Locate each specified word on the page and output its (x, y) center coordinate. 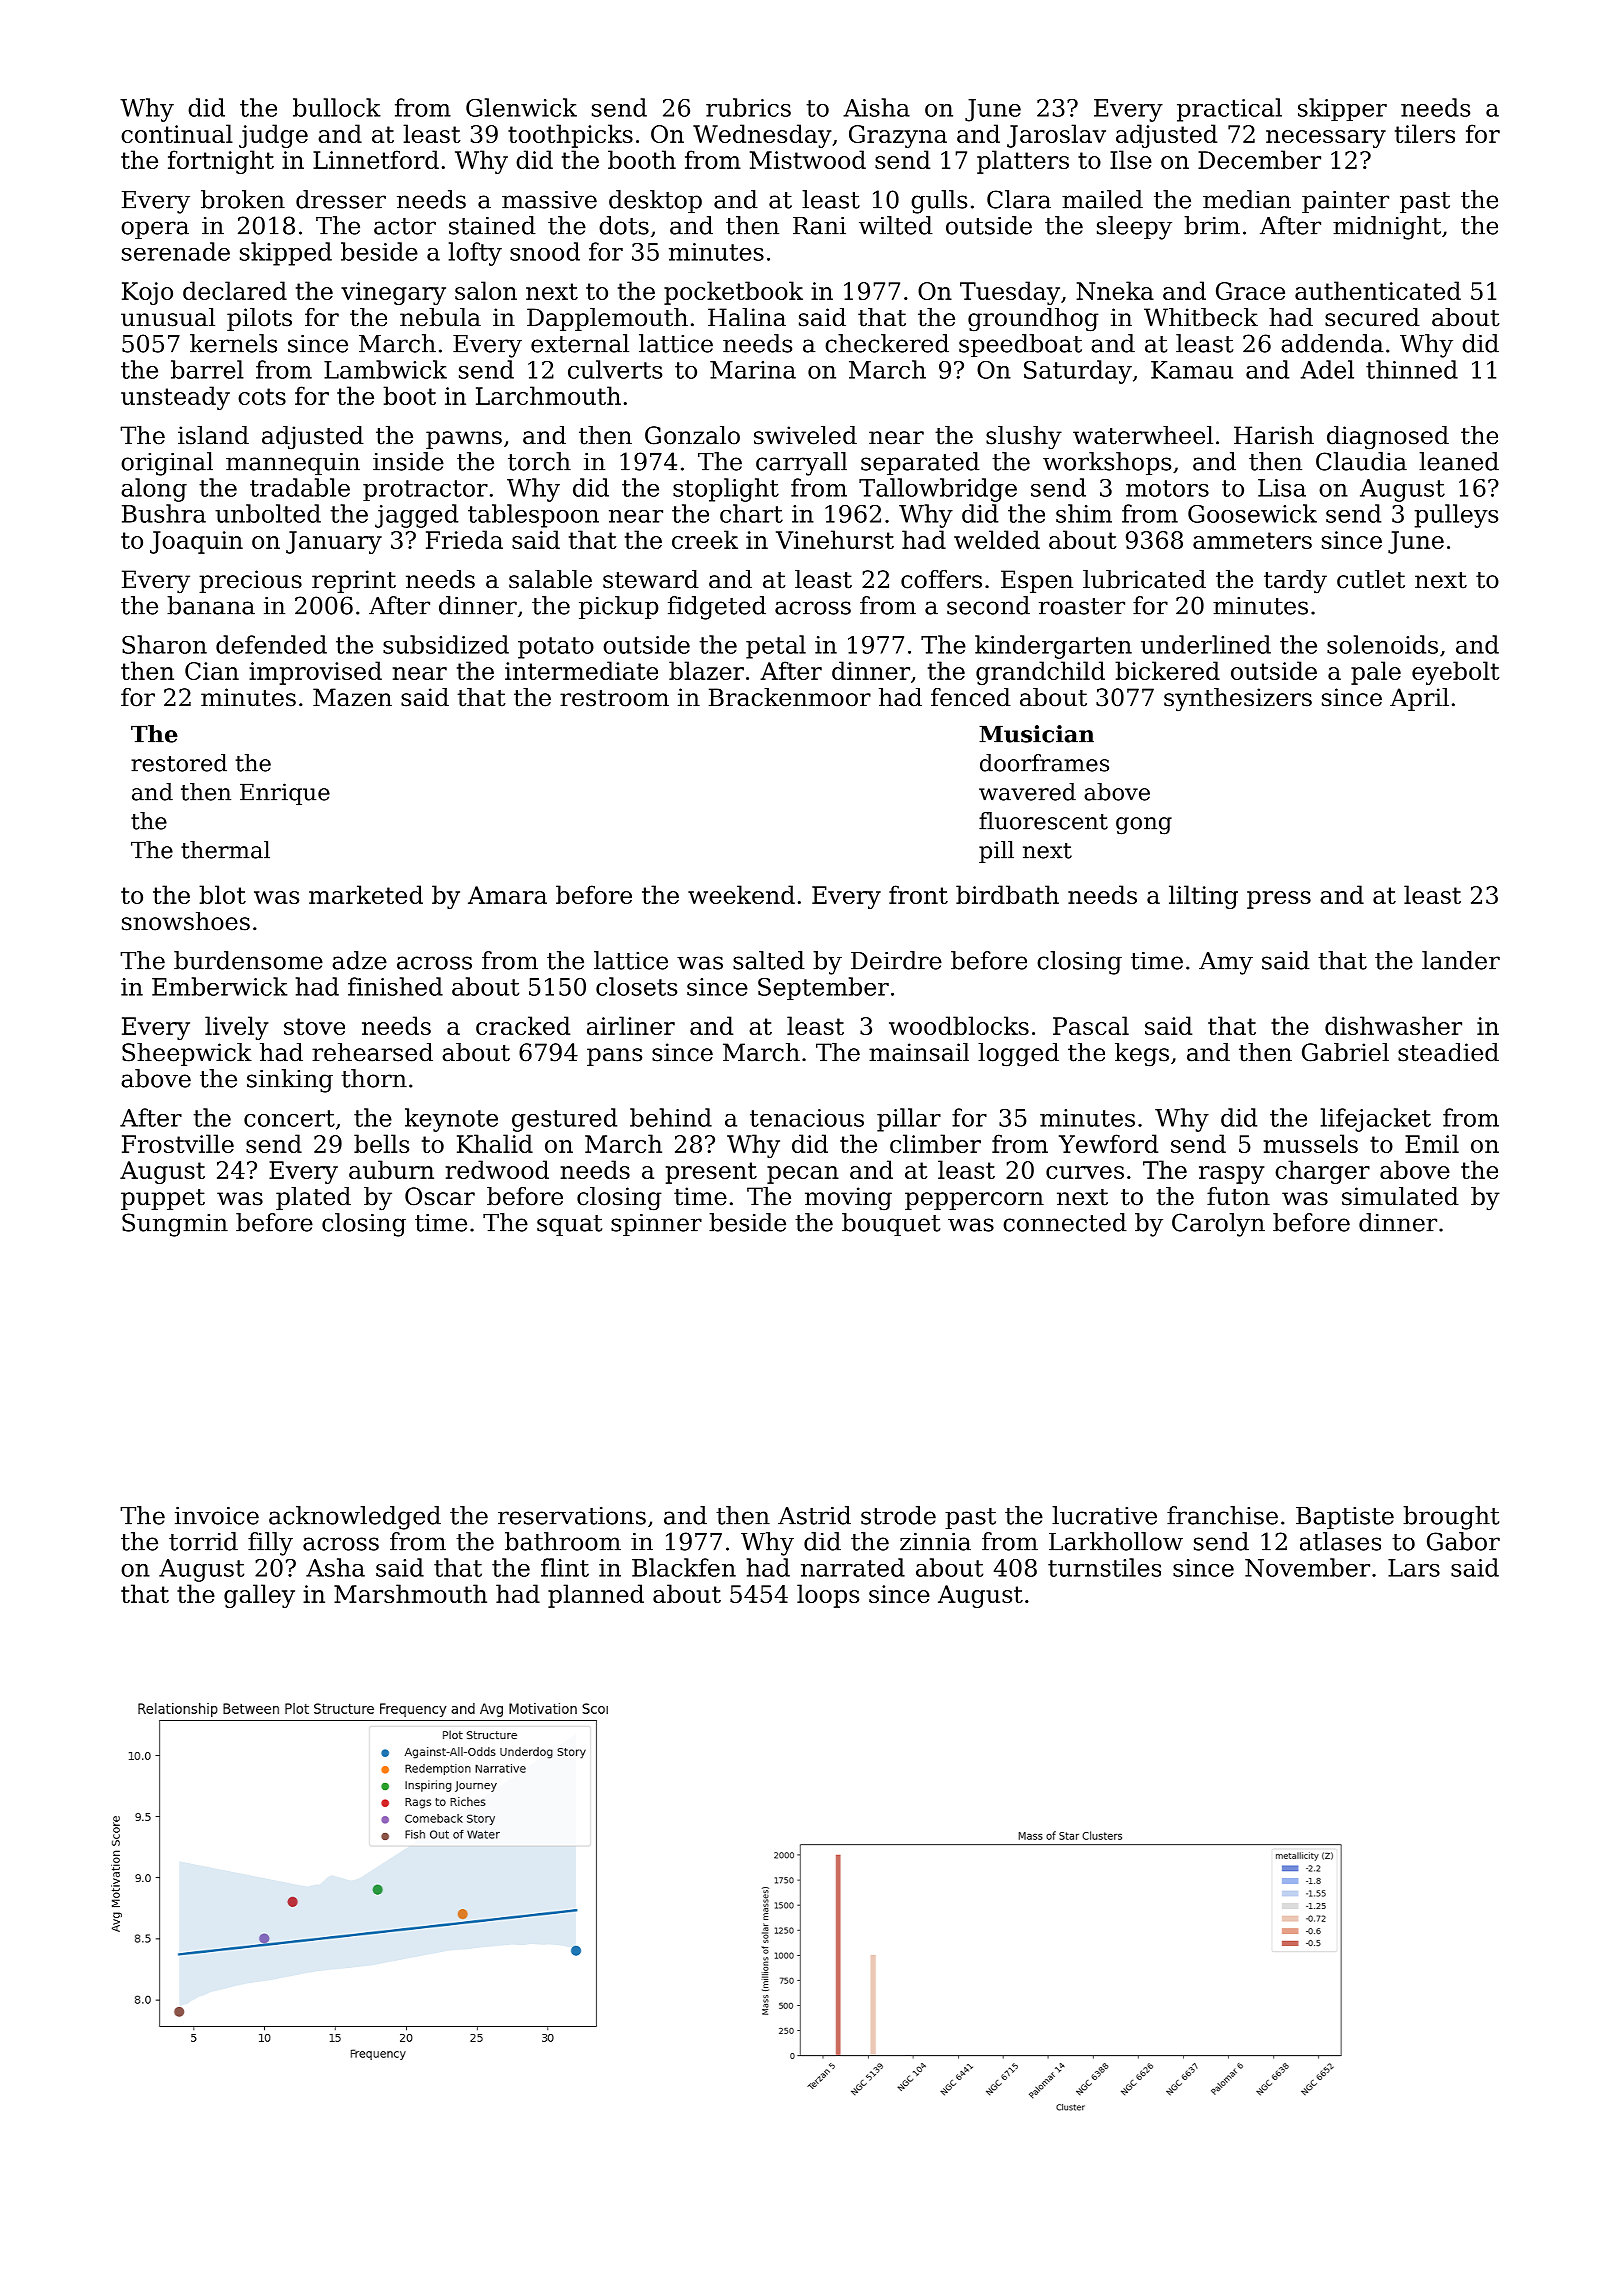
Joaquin (196, 542)
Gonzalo (692, 435)
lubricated (1144, 579)
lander (1461, 960)
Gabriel (1345, 1052)
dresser (341, 199)
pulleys (1456, 516)
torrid (203, 1541)
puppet (163, 1199)
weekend (741, 894)
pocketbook (733, 293)
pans (614, 1057)
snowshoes (186, 921)
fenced (971, 697)
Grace (1250, 291)
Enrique (285, 794)
